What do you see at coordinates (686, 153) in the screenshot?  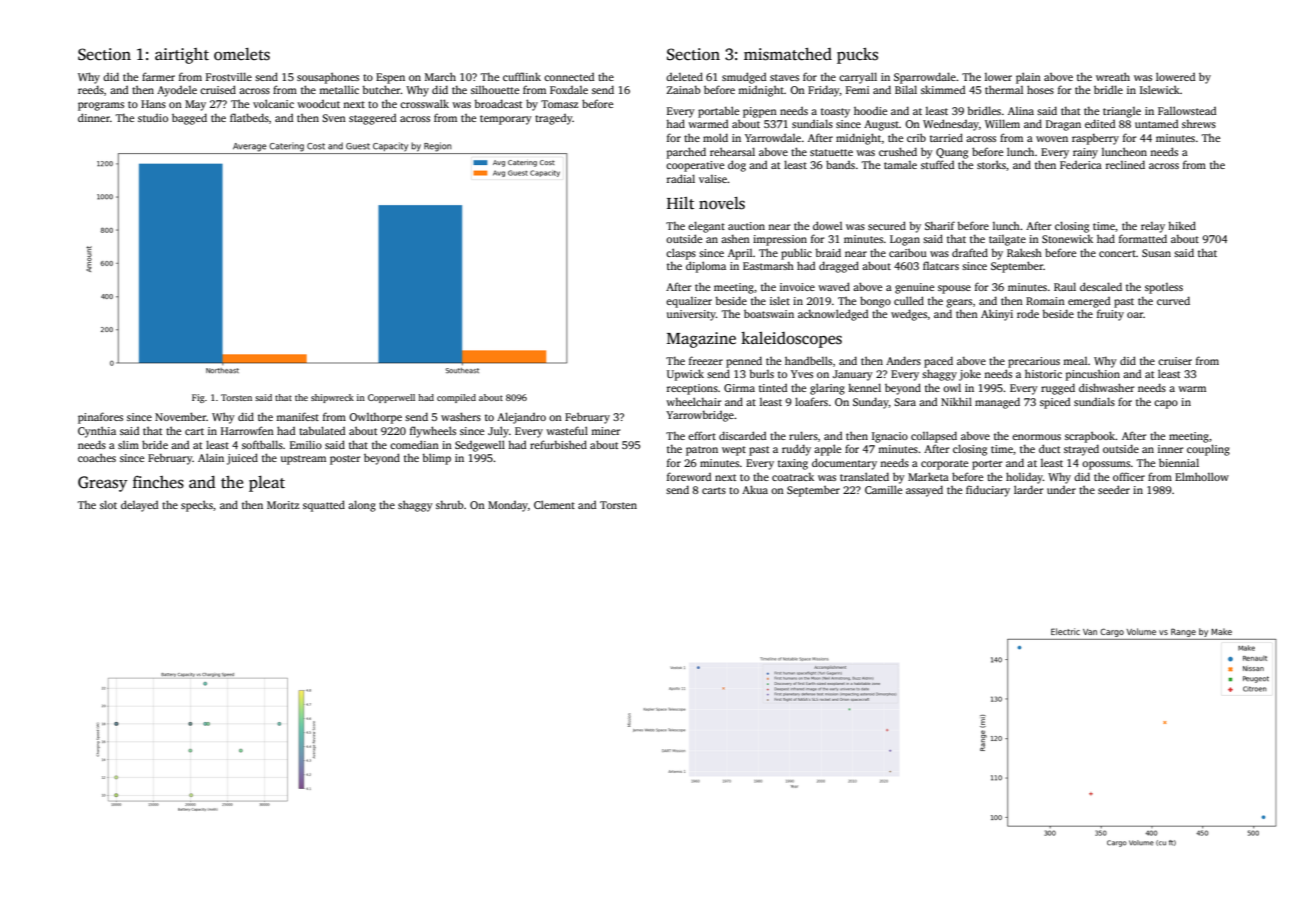 I see `parched` at bounding box center [686, 153].
